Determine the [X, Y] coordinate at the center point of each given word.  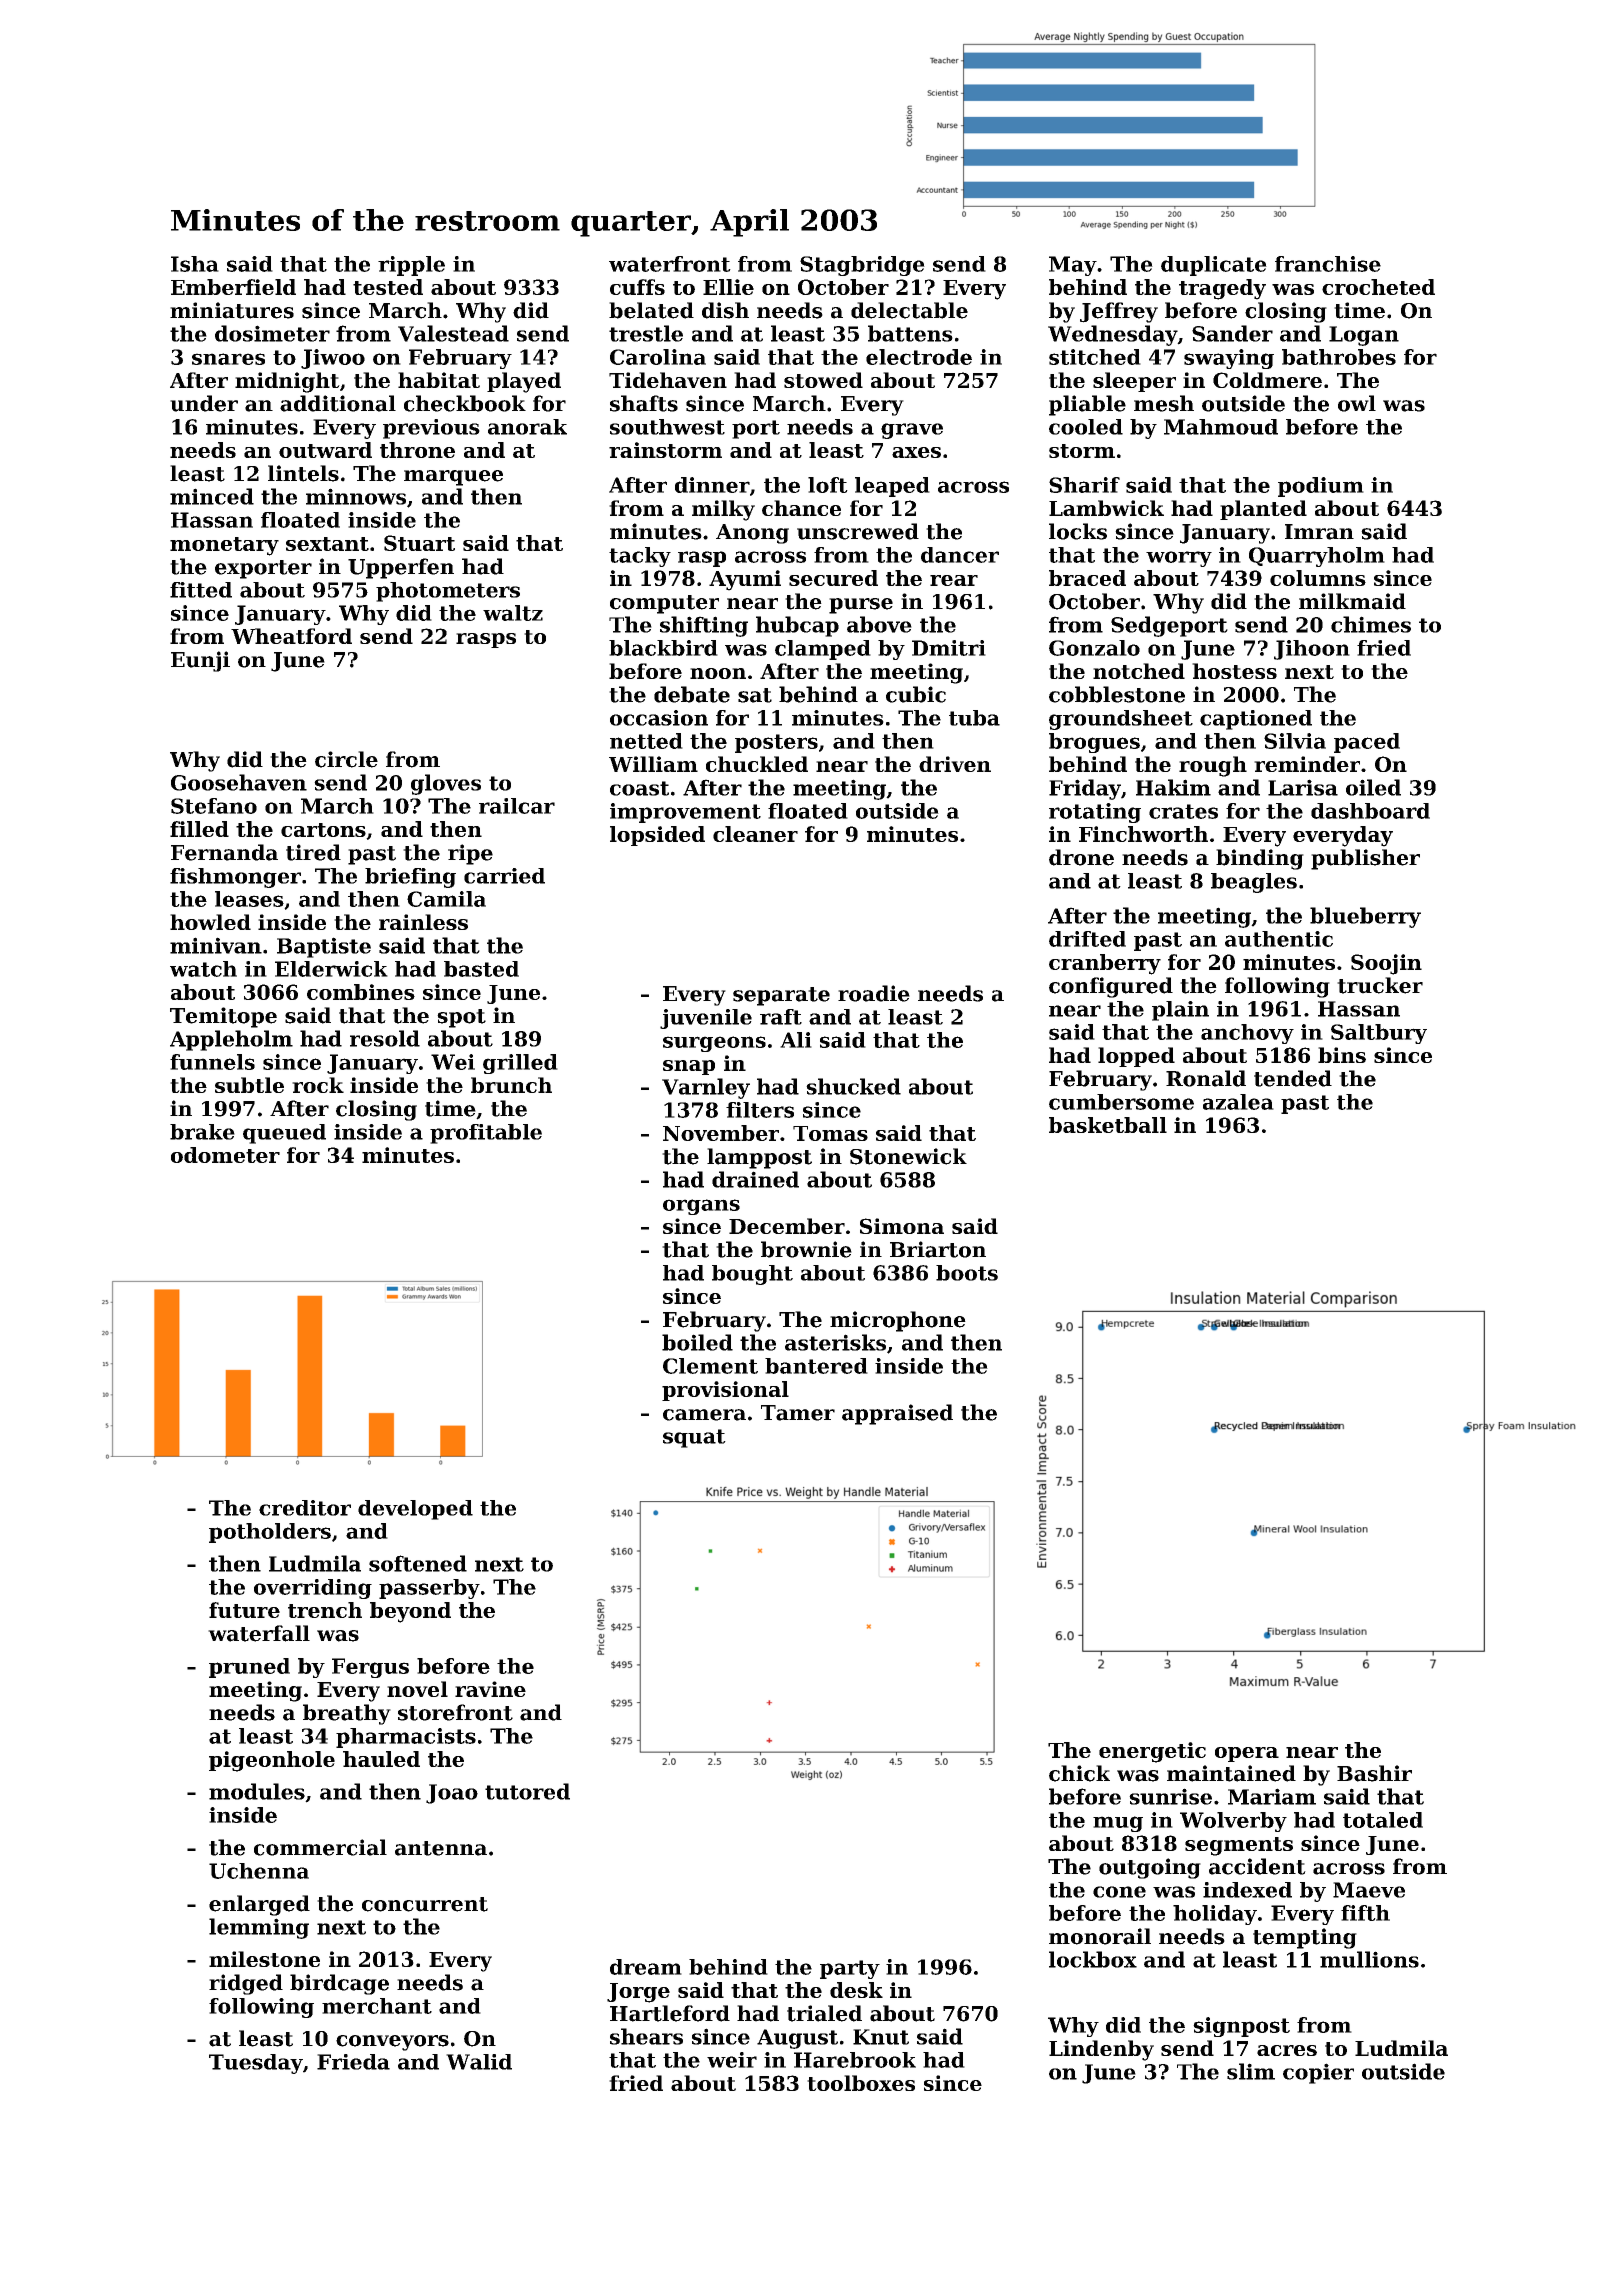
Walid [479, 2062]
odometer [225, 1155]
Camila [446, 899]
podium [1321, 487]
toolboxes [861, 2083]
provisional [725, 1391]
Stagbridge [862, 266]
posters [776, 743]
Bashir [1374, 1773]
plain [1180, 1011]
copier [1318, 2073]
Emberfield [233, 287]
